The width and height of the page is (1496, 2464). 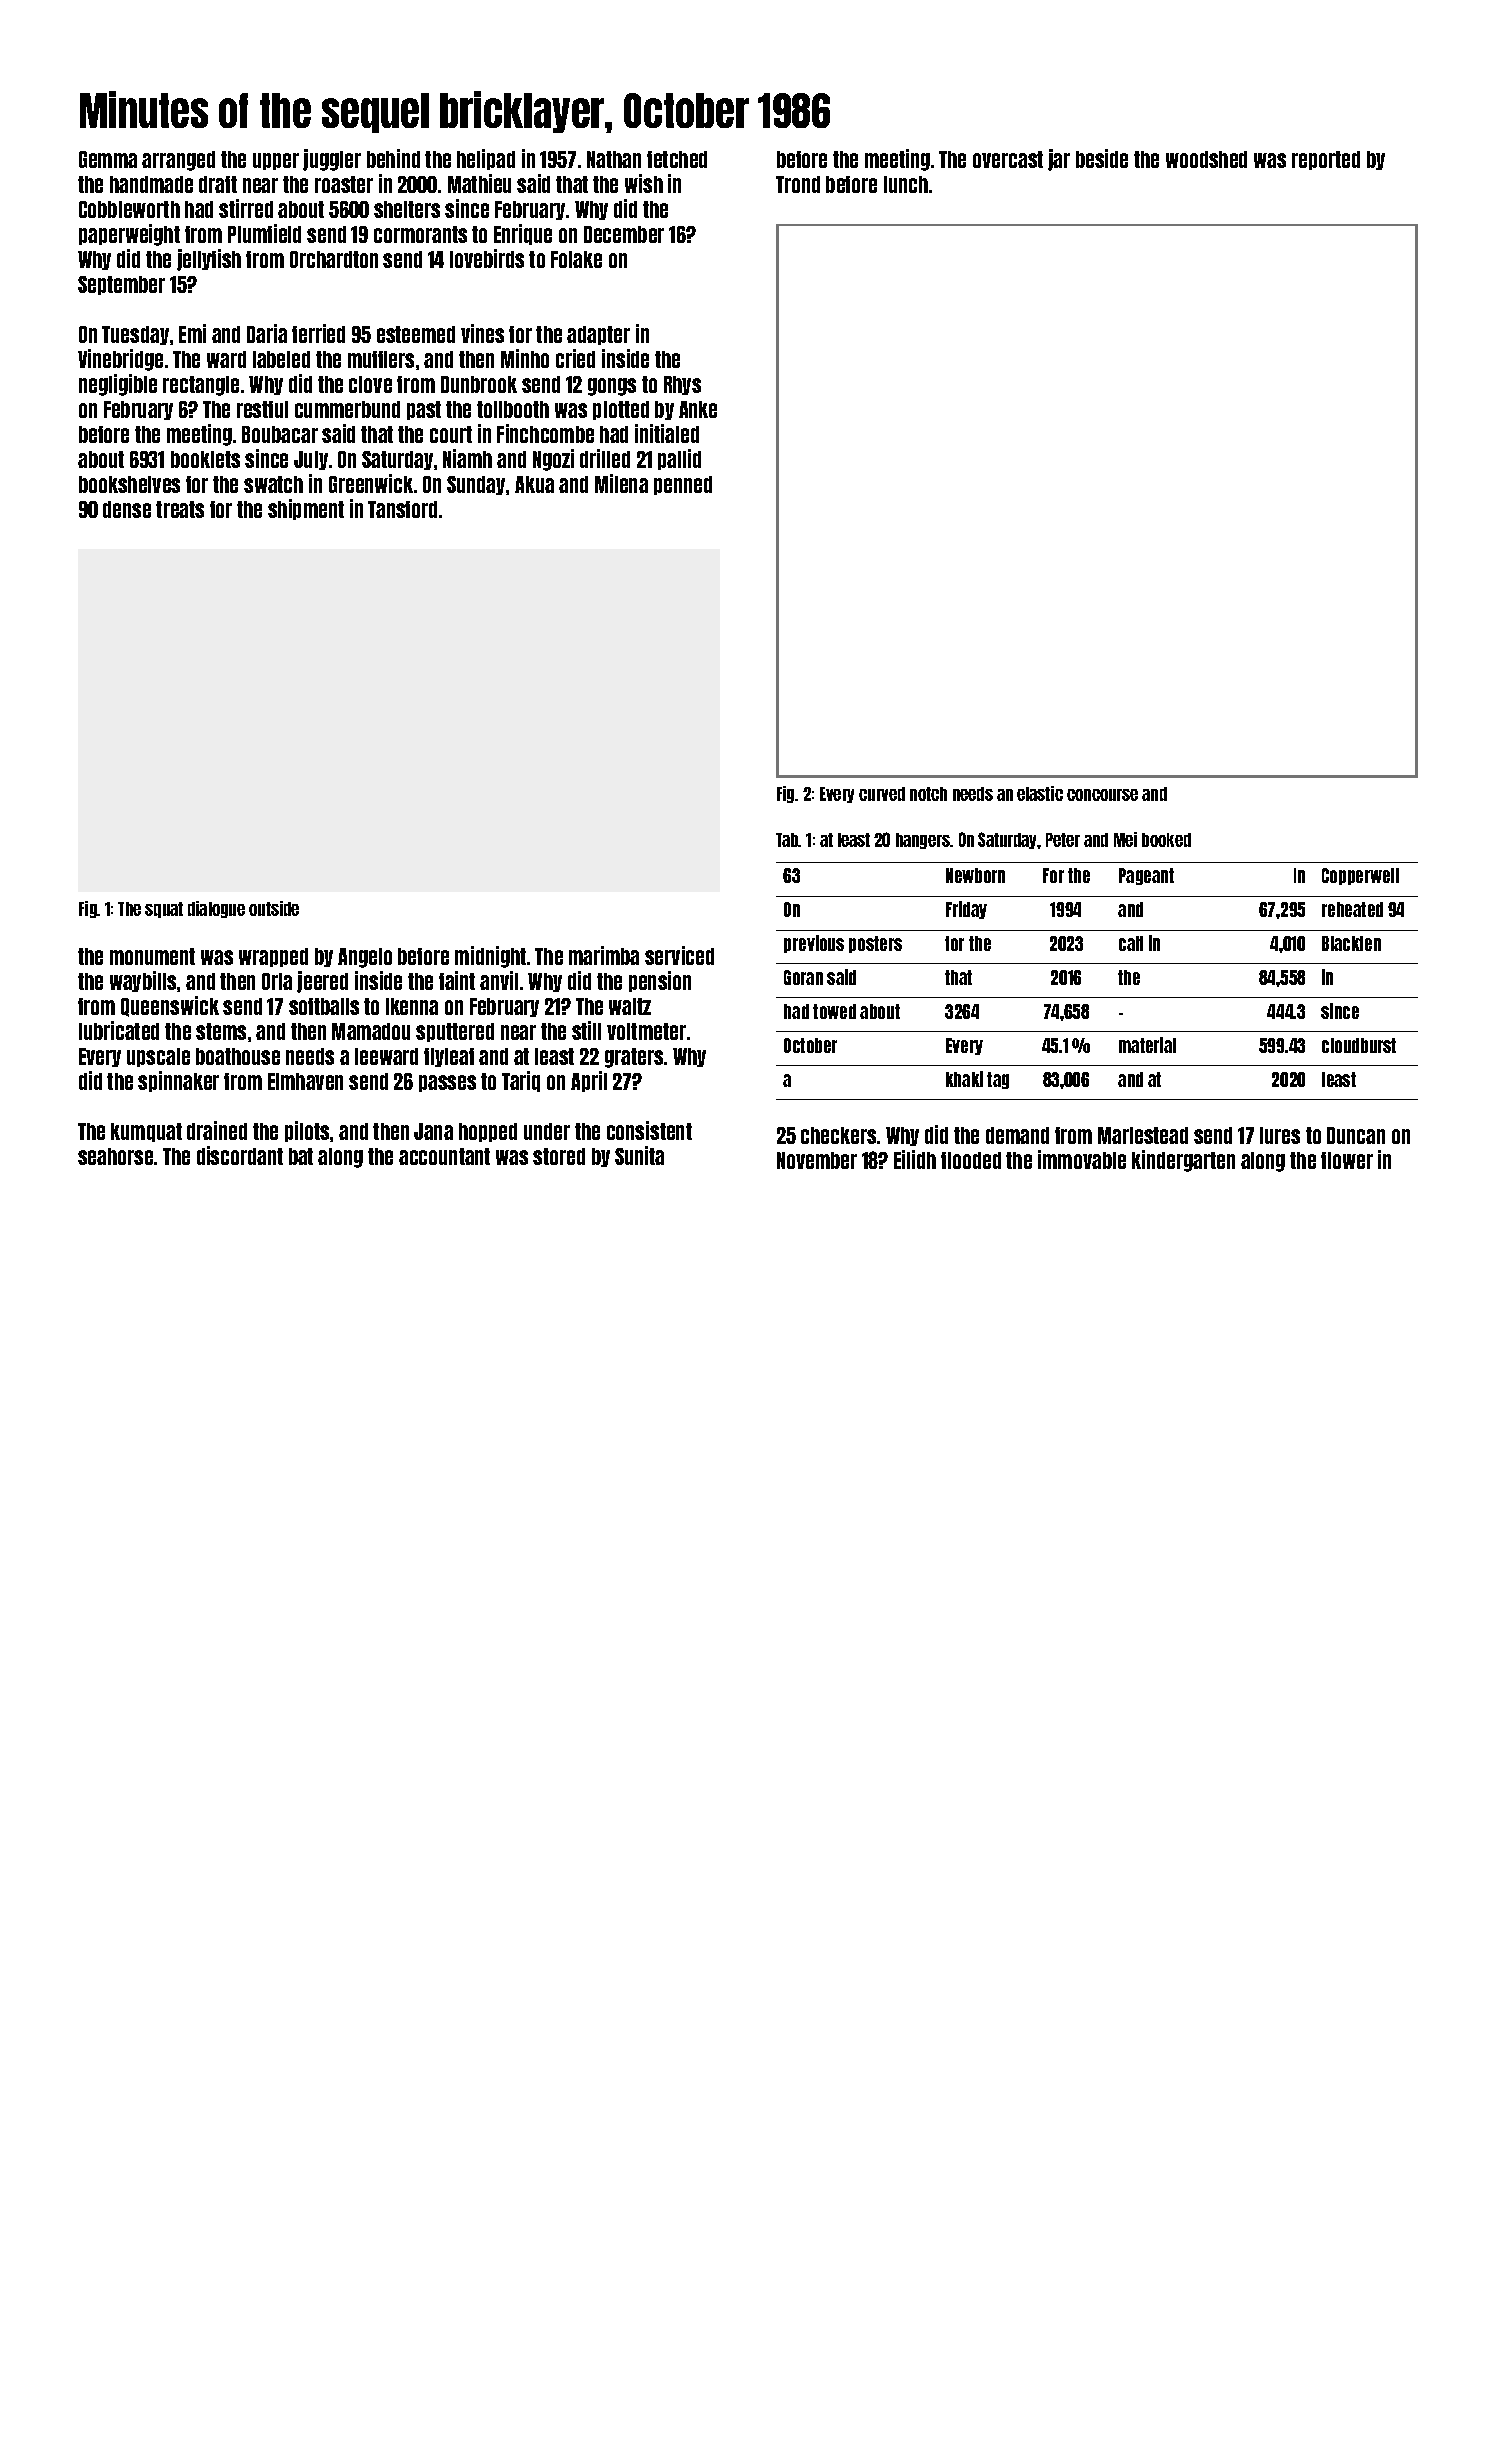 I want to click on Tansford, so click(x=402, y=509).
